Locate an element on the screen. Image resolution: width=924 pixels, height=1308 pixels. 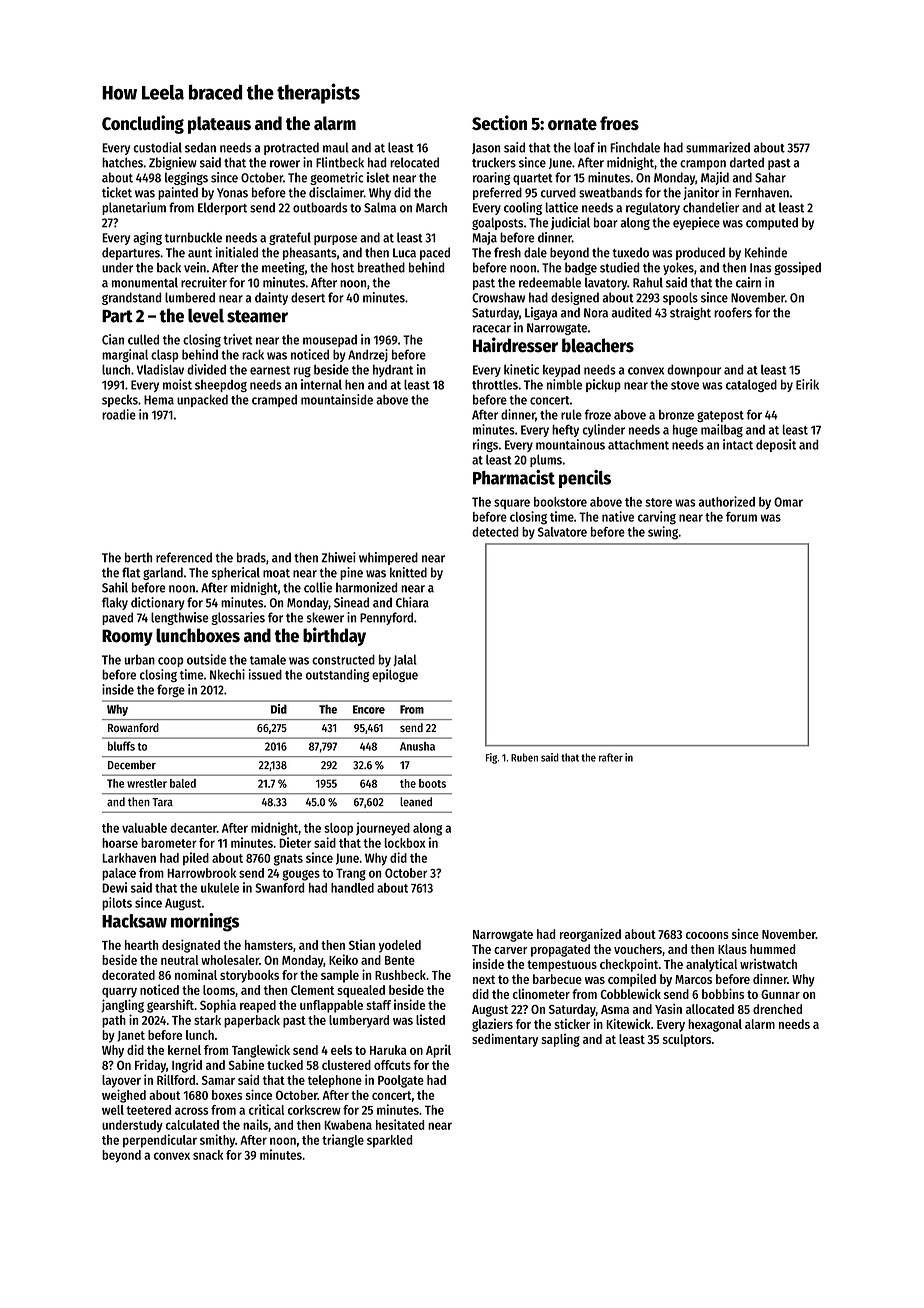
deposit is located at coordinates (776, 445).
